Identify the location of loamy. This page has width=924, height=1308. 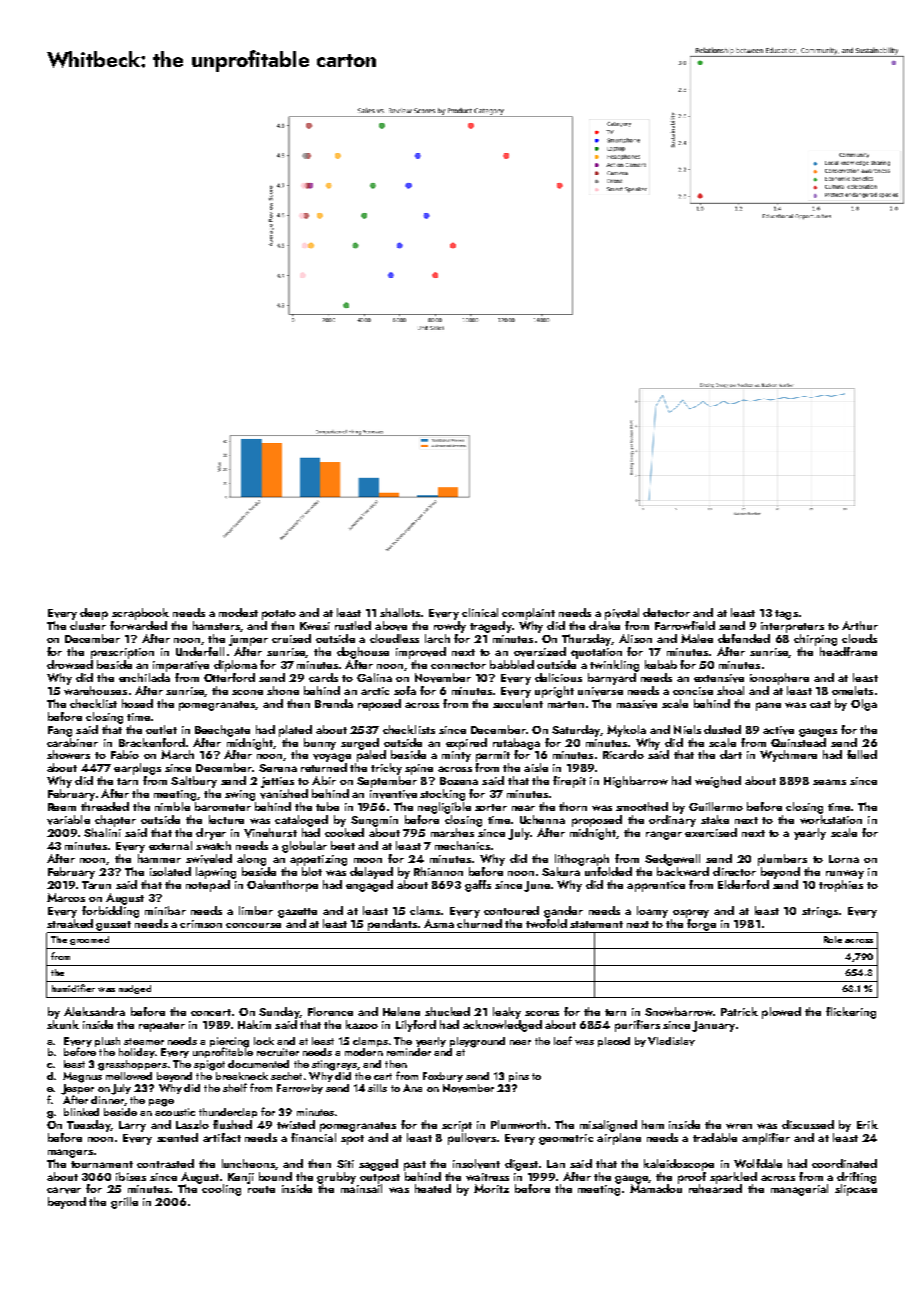
(652, 912).
